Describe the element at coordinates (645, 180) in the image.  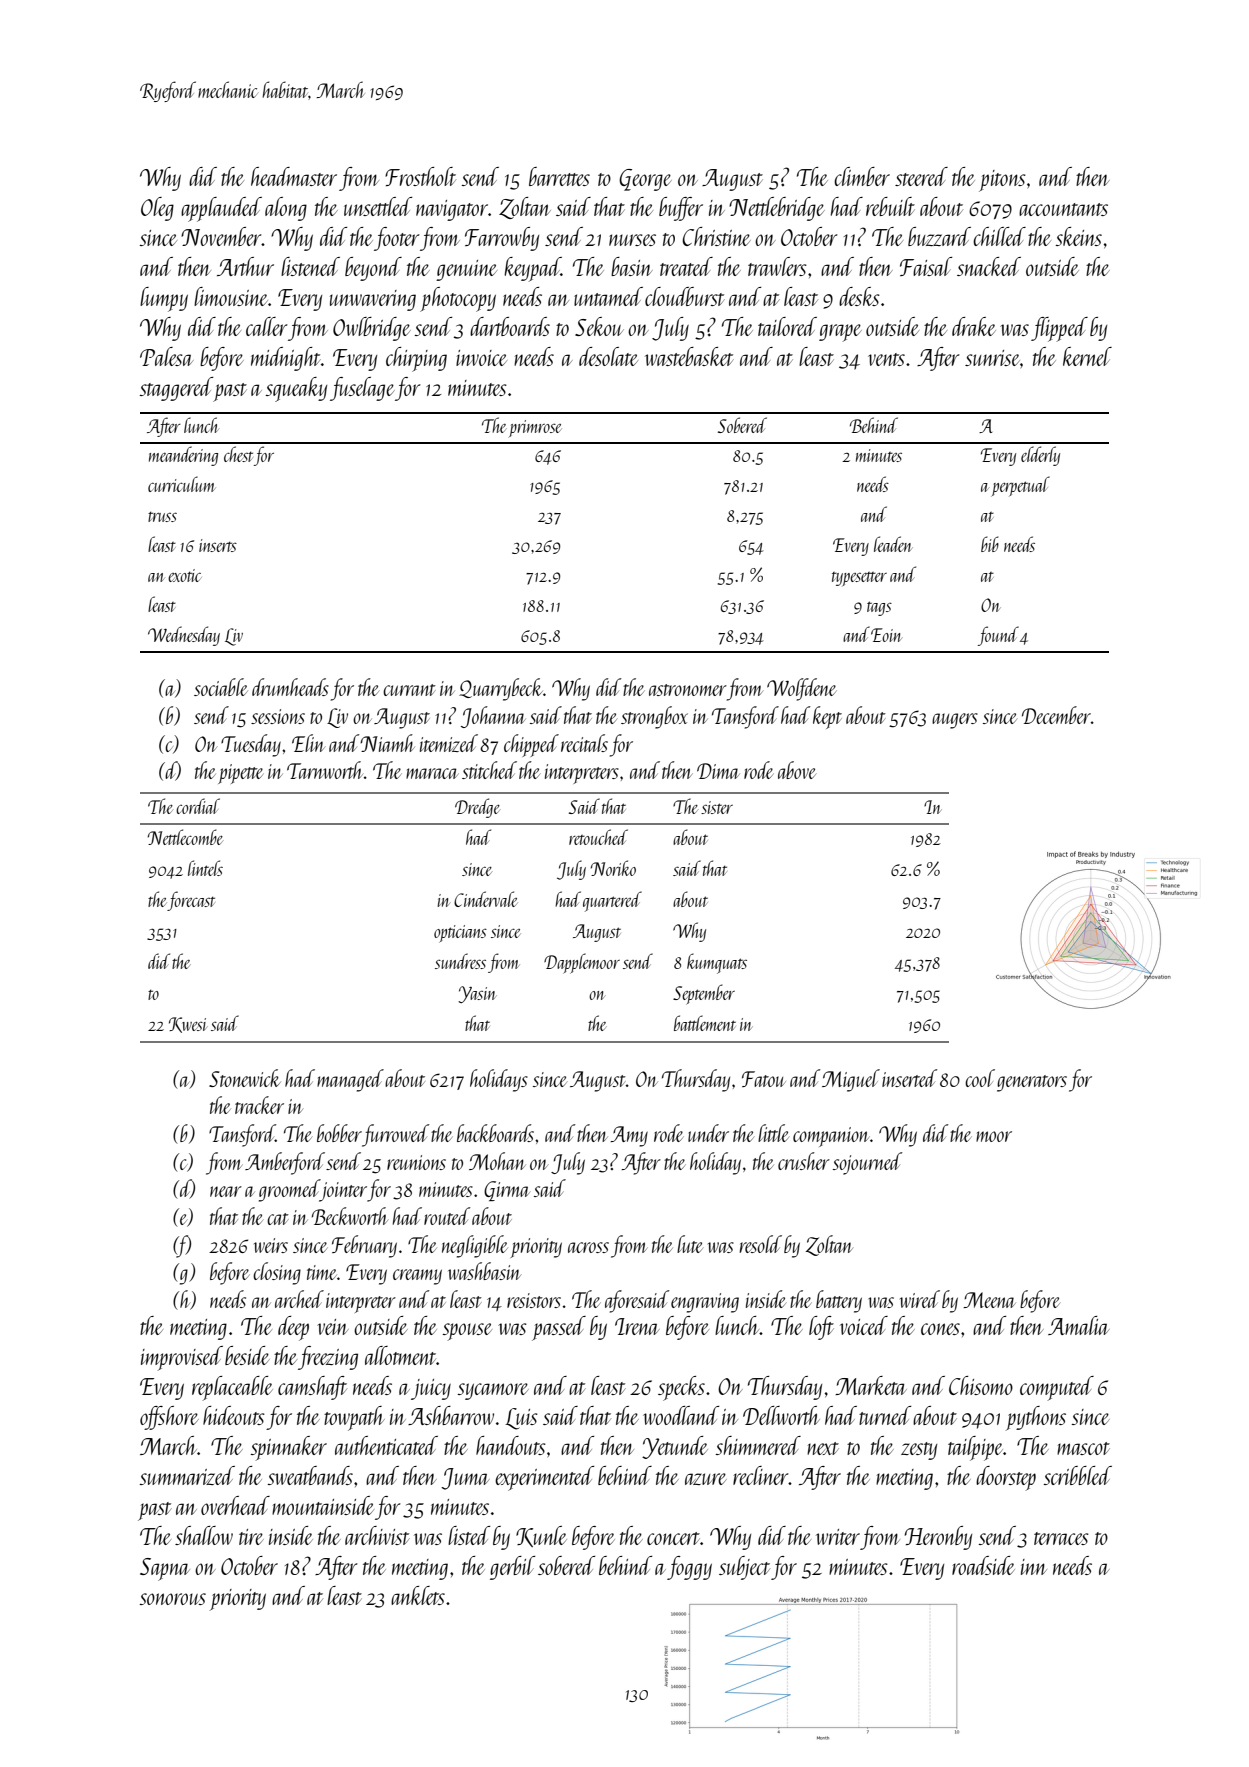
I see `George` at that location.
